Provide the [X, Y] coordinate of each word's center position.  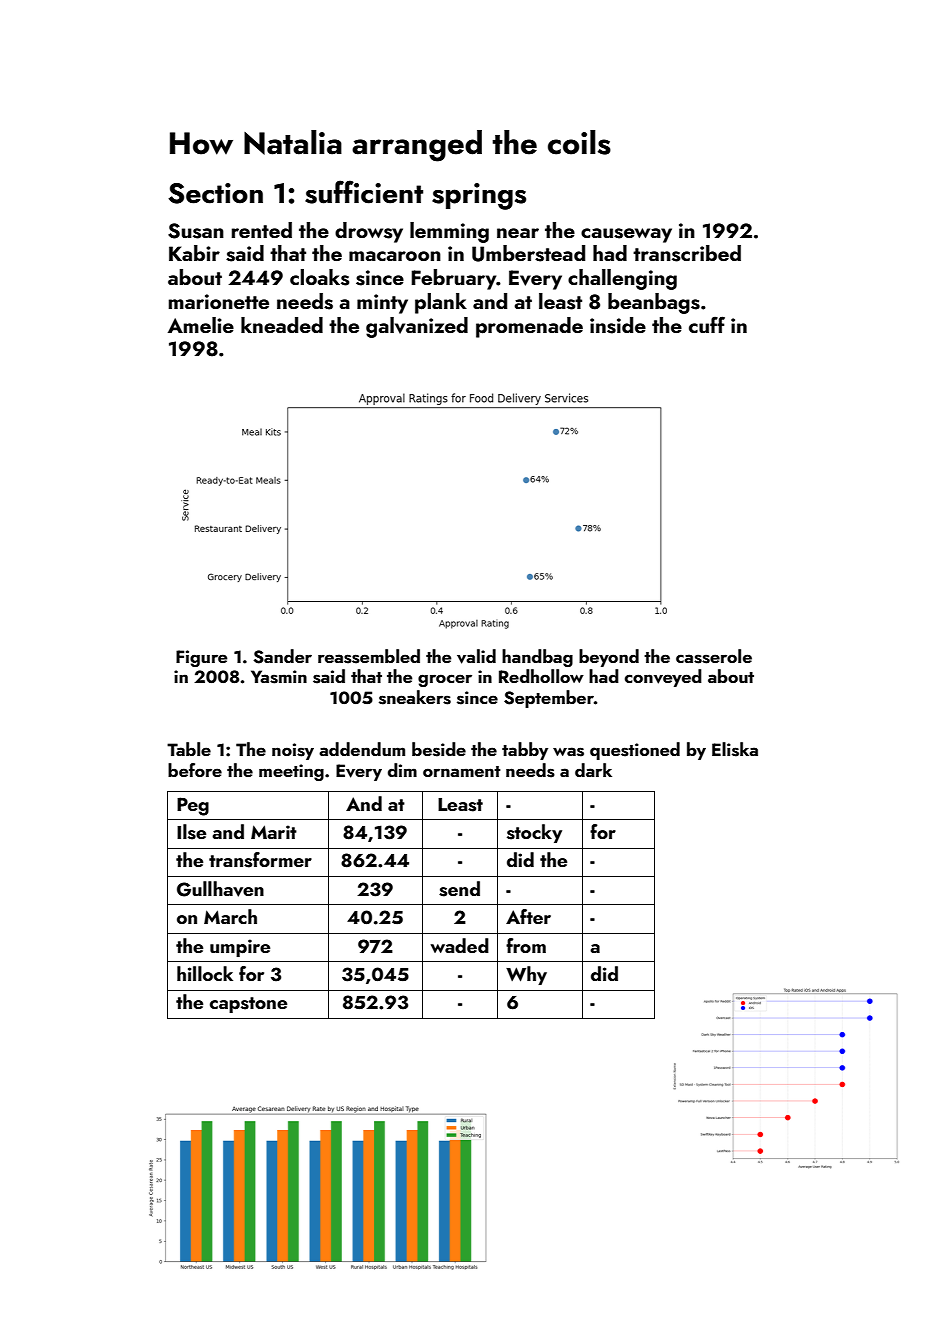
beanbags [654, 303]
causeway [626, 235]
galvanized [417, 327]
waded [459, 945]
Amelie [201, 325]
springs [479, 196]
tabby [525, 751]
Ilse [191, 832]
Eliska [735, 749]
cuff [707, 324]
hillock [205, 973]
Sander [282, 656]
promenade [529, 327]
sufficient [364, 192]
